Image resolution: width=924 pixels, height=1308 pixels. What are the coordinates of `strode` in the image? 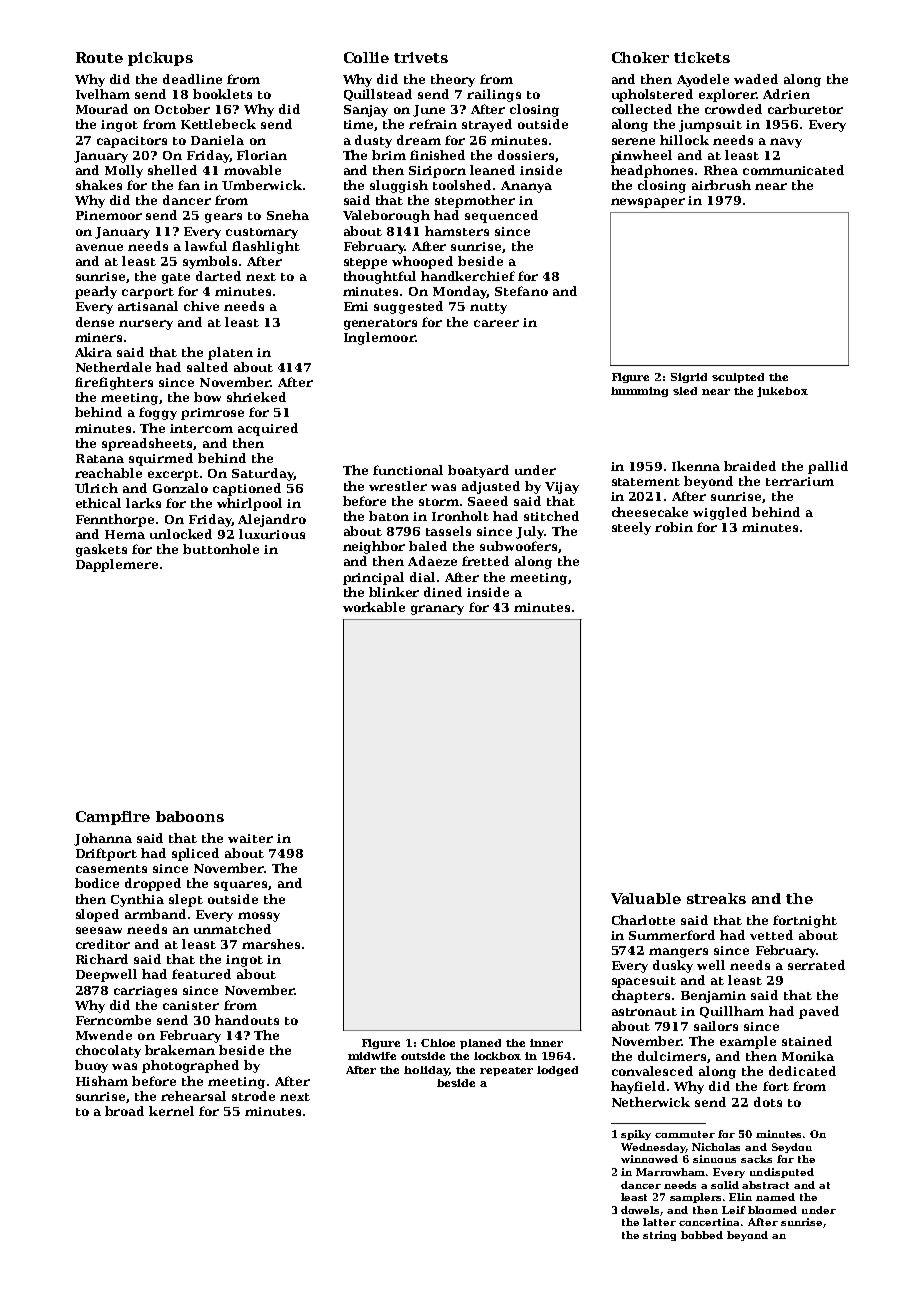 It's located at (253, 1096).
